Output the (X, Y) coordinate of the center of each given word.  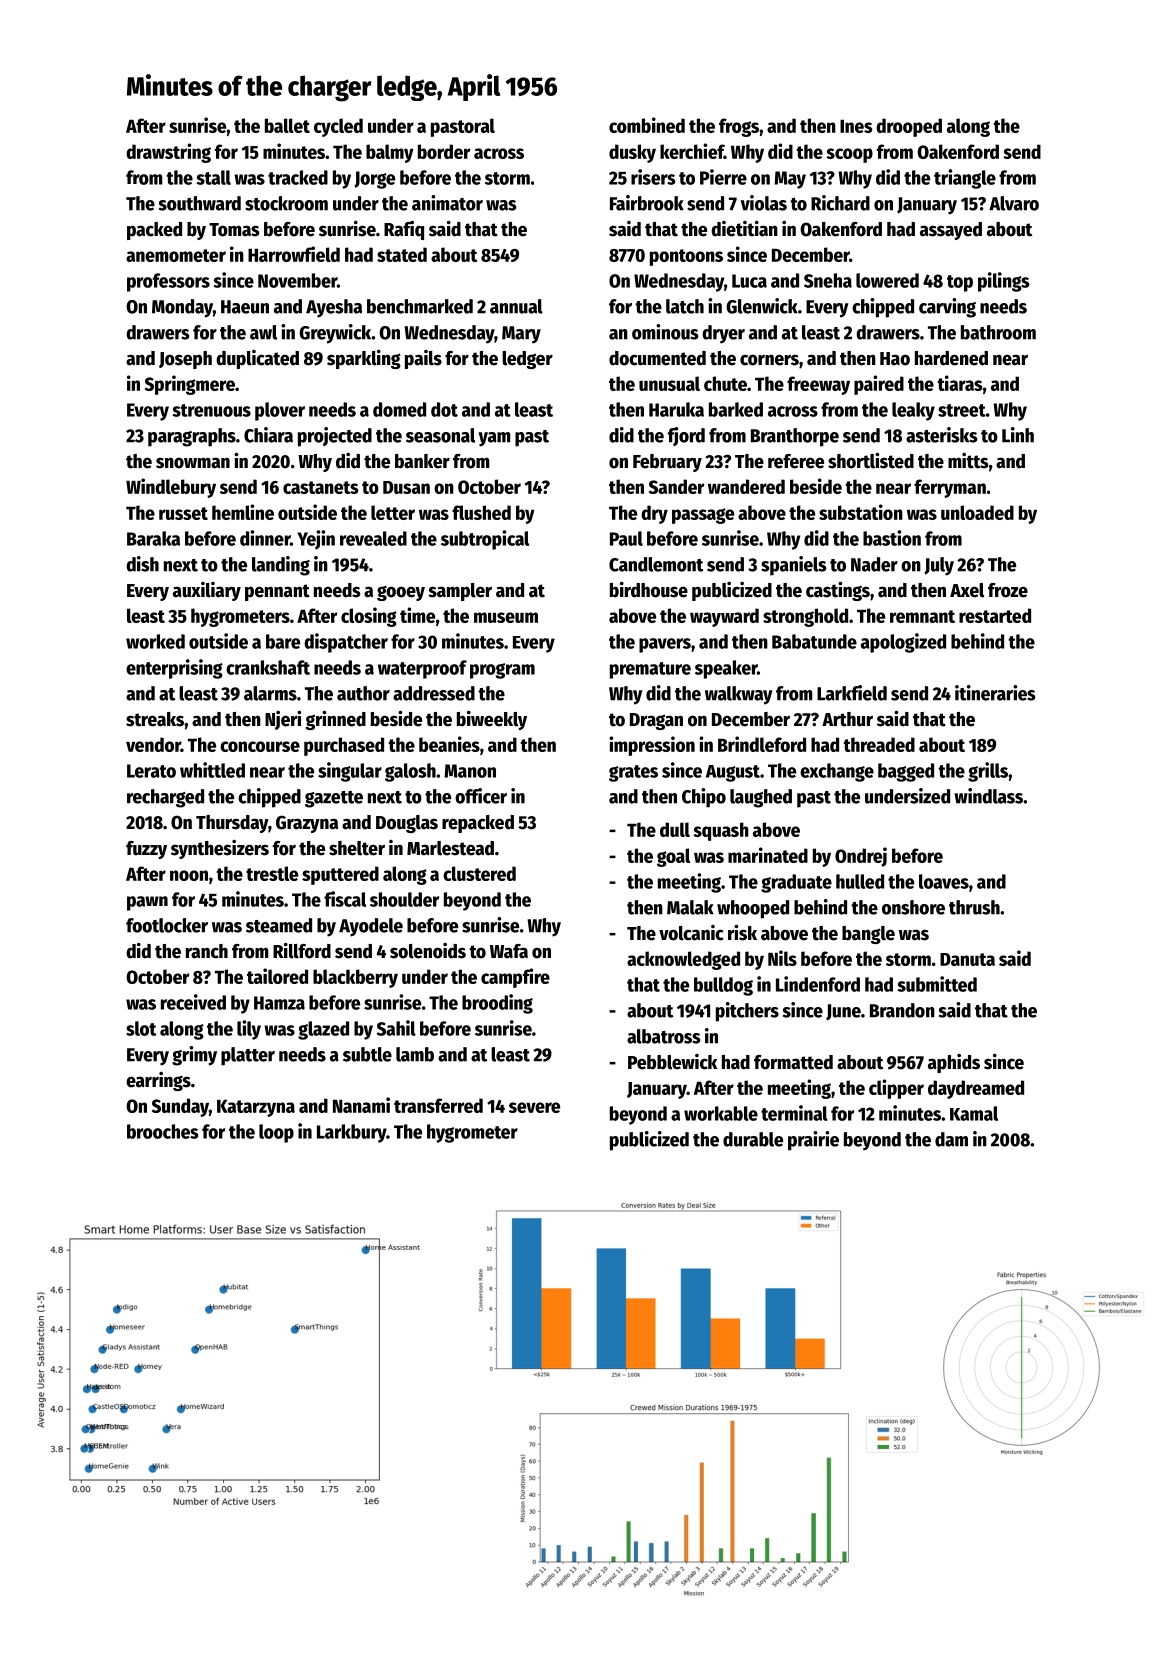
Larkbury (352, 1133)
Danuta (967, 959)
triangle (965, 179)
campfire (515, 978)
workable (721, 1113)
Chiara (268, 435)
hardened (951, 358)
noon (189, 875)
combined (647, 125)
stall (213, 177)
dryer (723, 334)
